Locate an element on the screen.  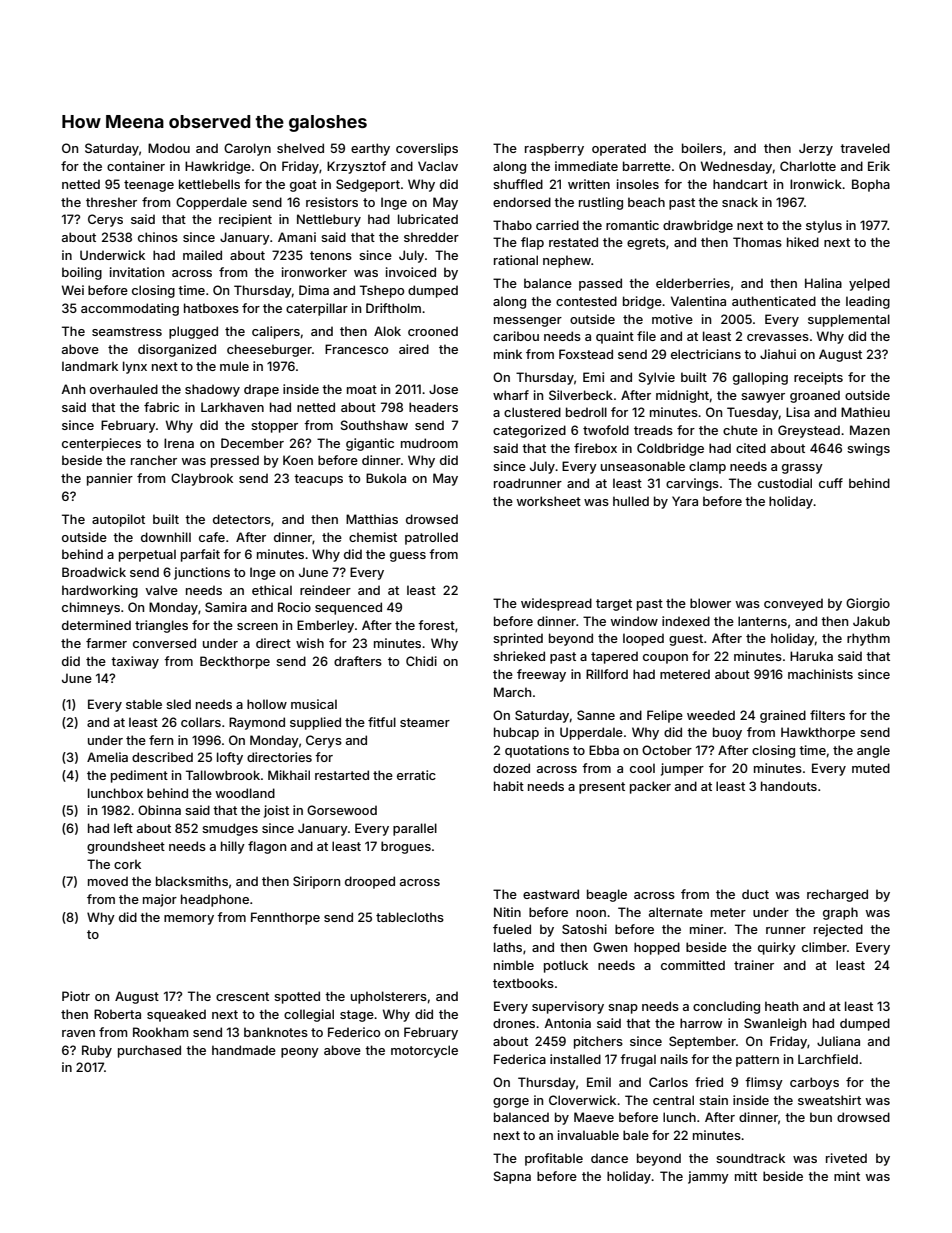
swings is located at coordinates (868, 449).
